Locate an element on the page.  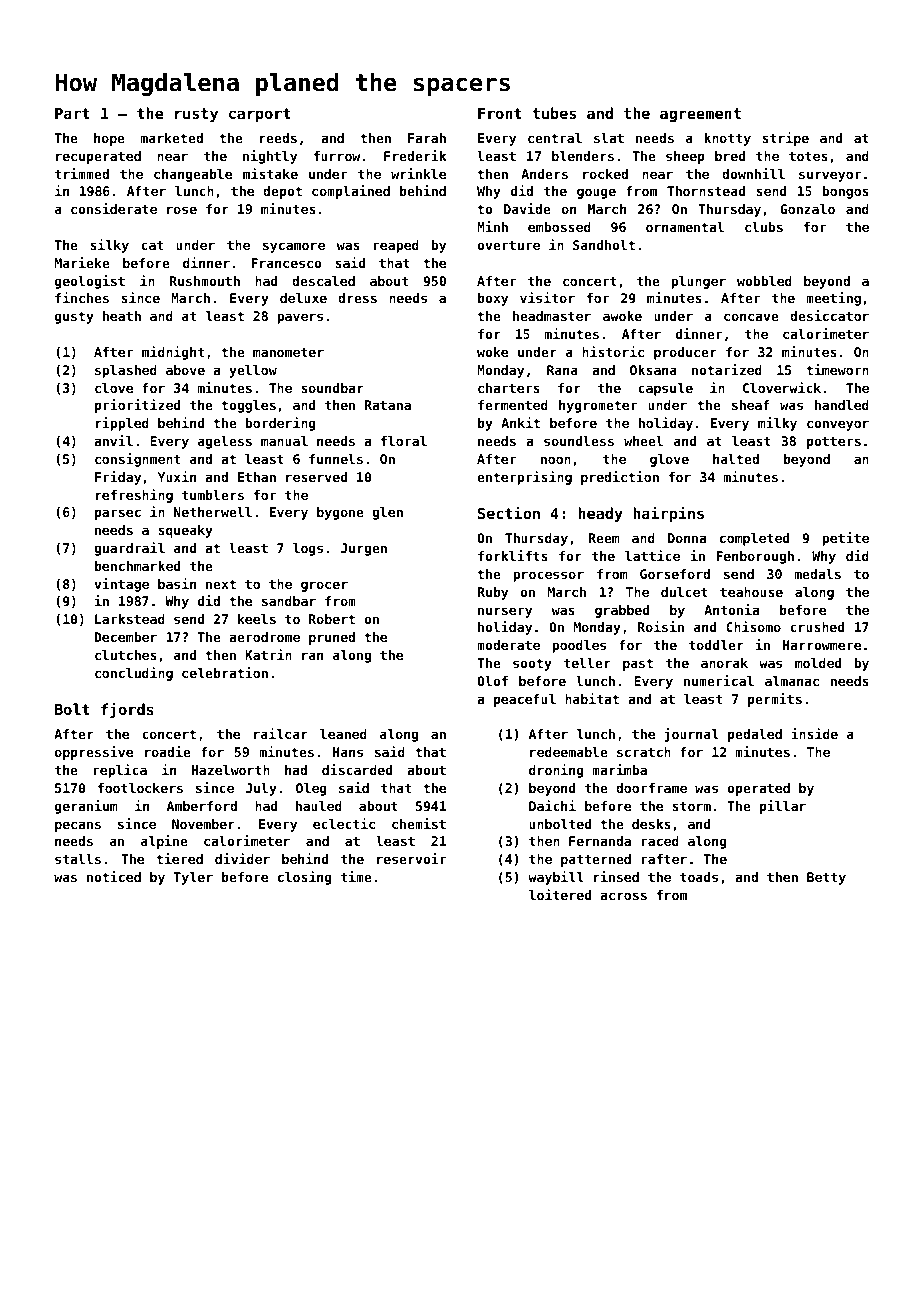
plunger is located at coordinates (698, 282).
